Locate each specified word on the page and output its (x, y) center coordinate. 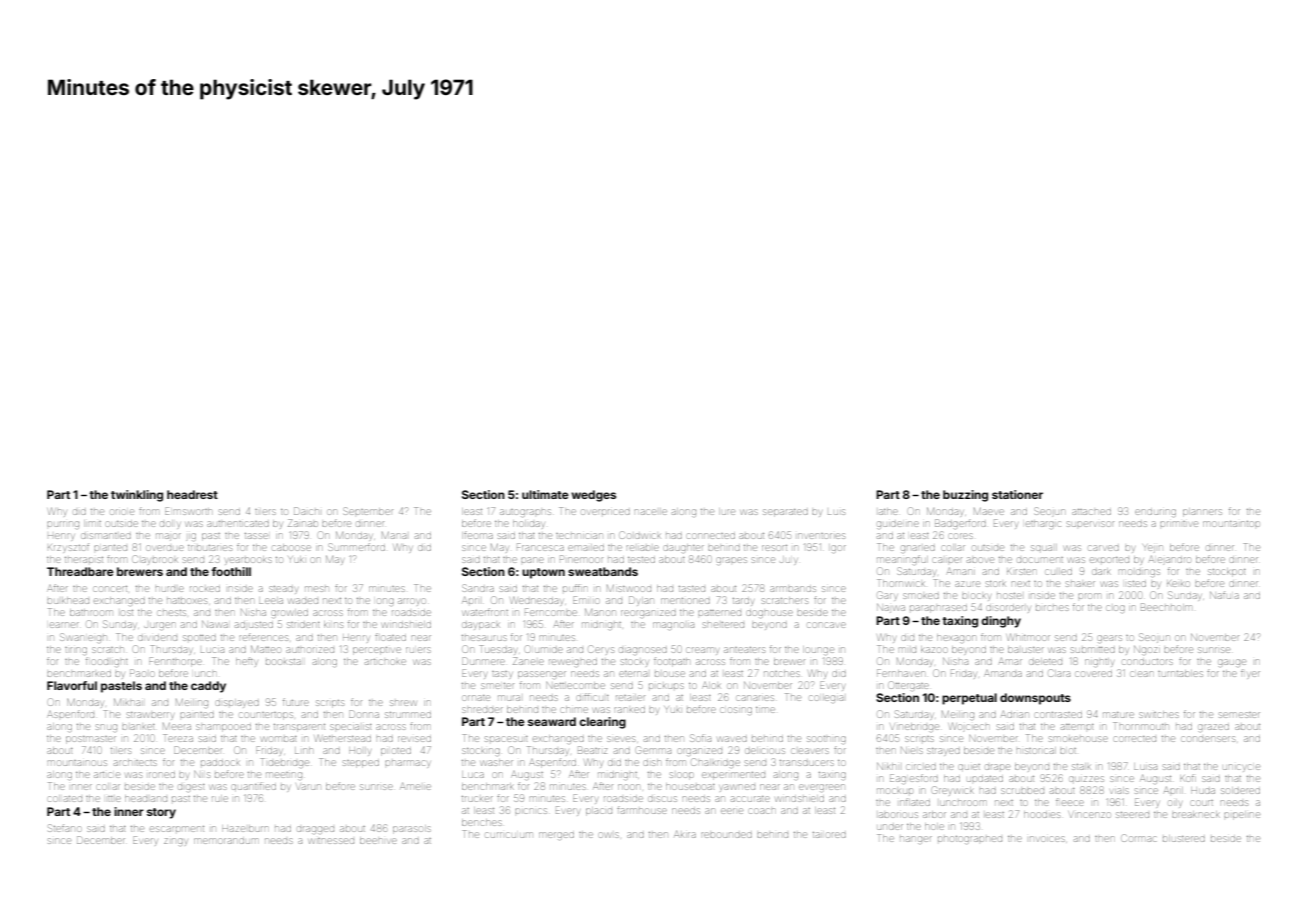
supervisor (1090, 524)
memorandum (226, 841)
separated (785, 513)
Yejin (1153, 548)
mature (1118, 715)
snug (106, 728)
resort (774, 548)
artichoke (385, 662)
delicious (765, 750)
